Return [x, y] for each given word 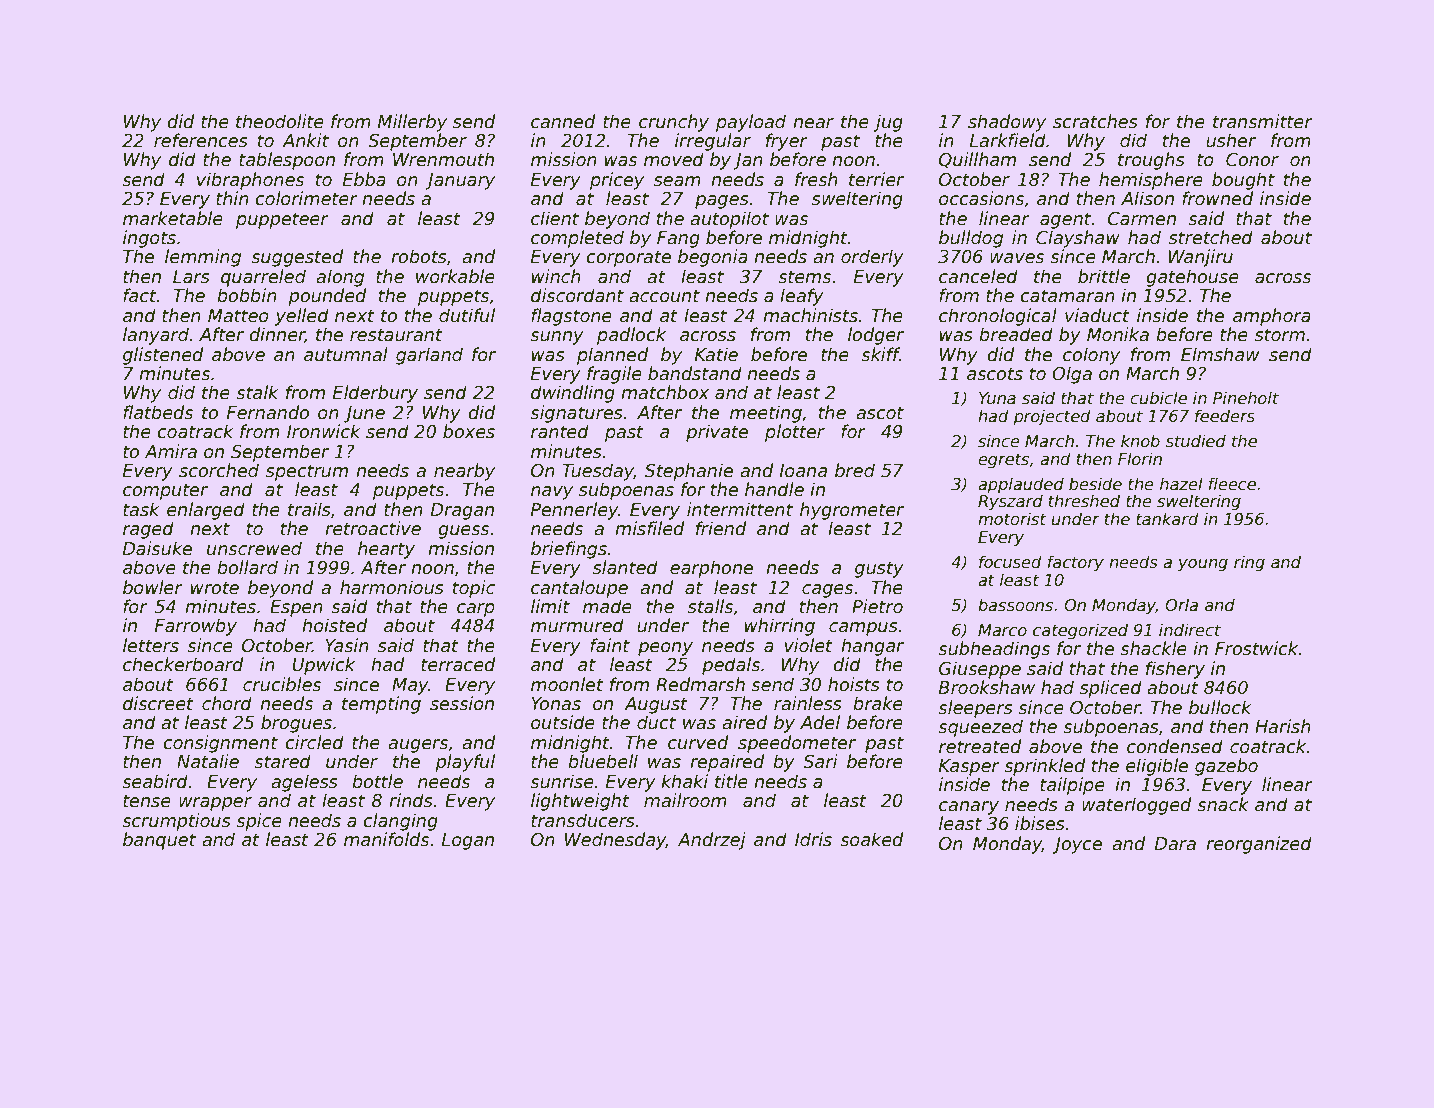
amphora [1272, 317]
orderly [872, 258]
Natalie [208, 761]
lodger [876, 336]
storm [1280, 335]
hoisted [334, 625]
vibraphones [250, 181]
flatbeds [158, 412]
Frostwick [1256, 648]
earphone [711, 569]
